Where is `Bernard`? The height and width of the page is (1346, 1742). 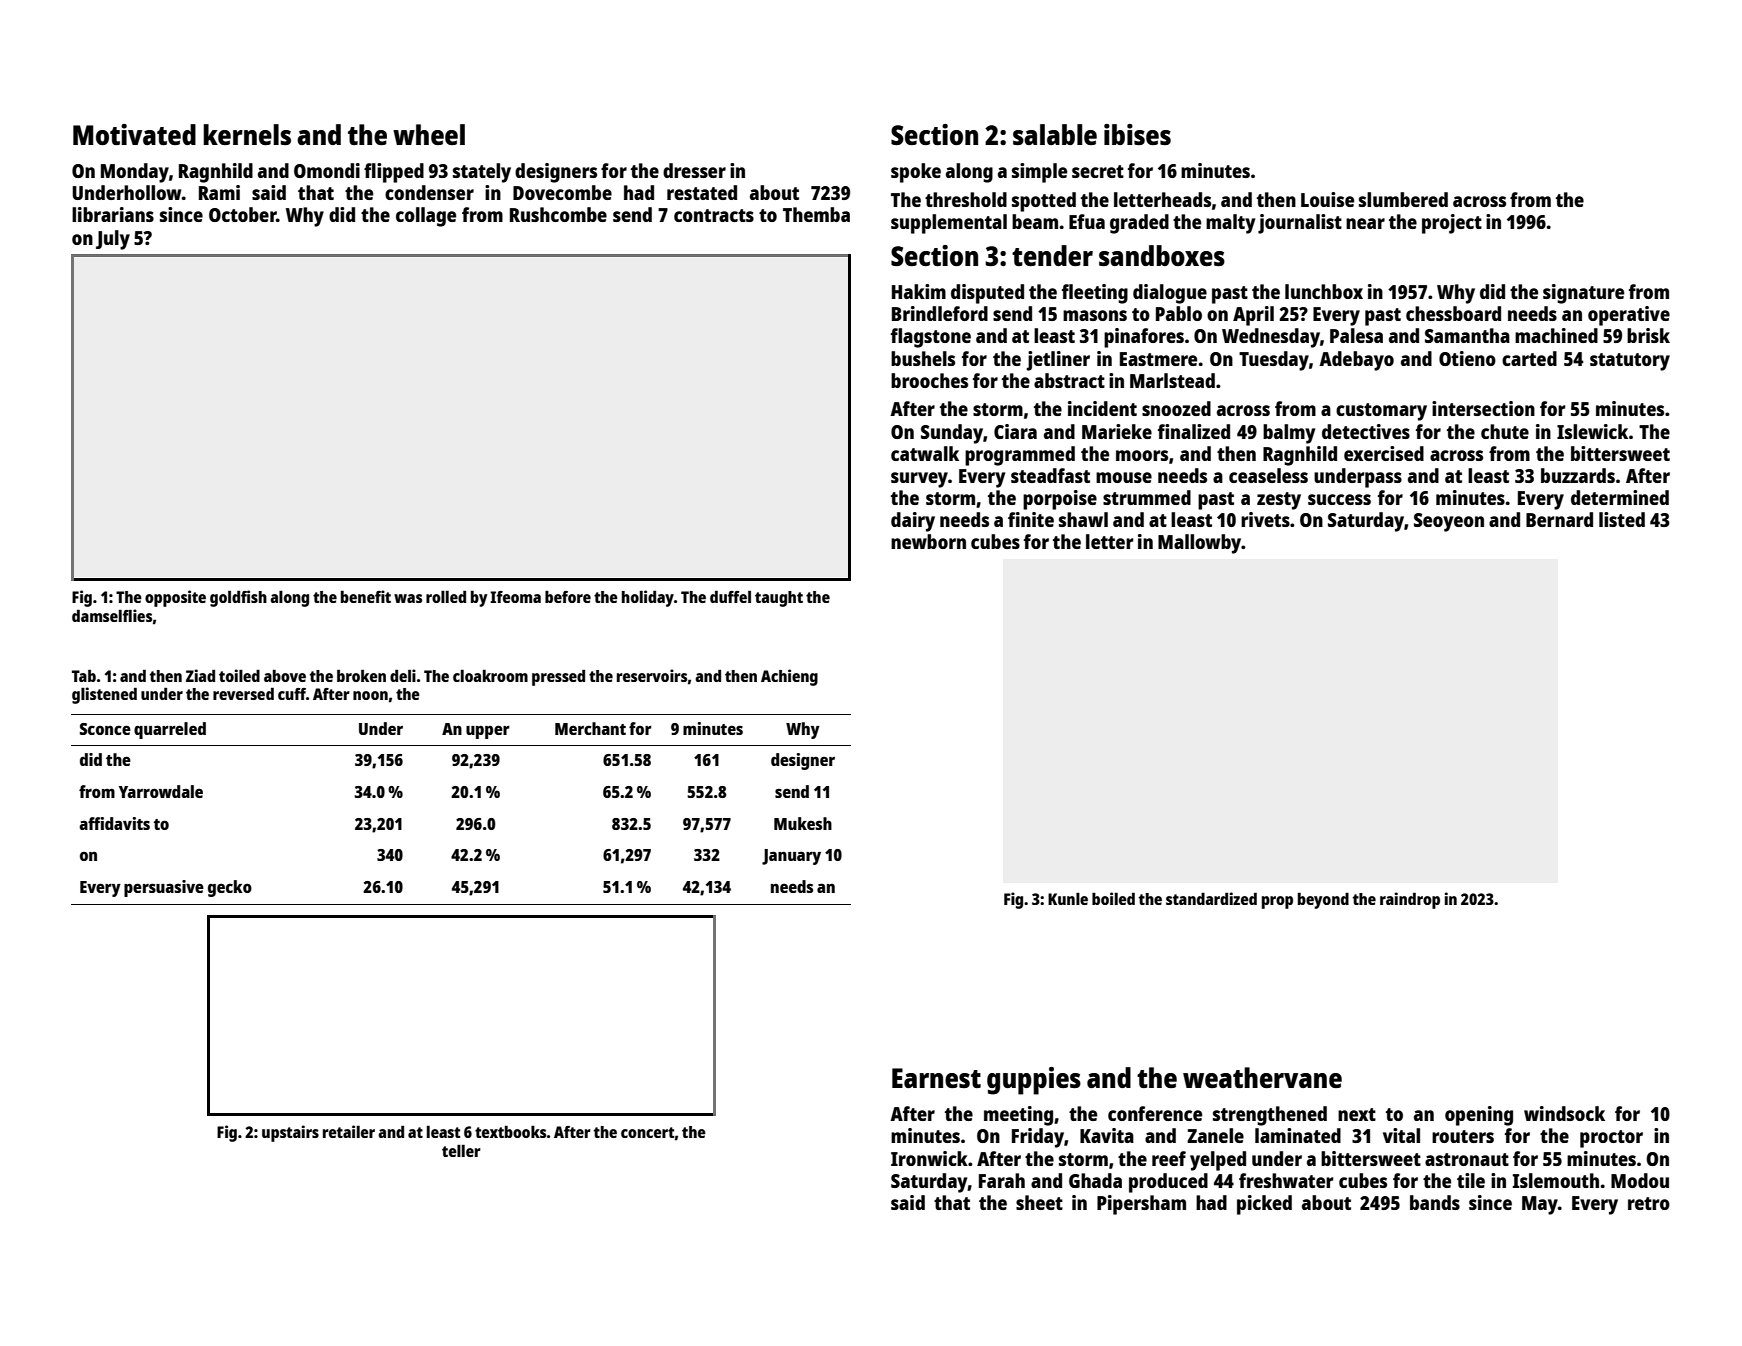 Bernard is located at coordinates (1559, 519).
